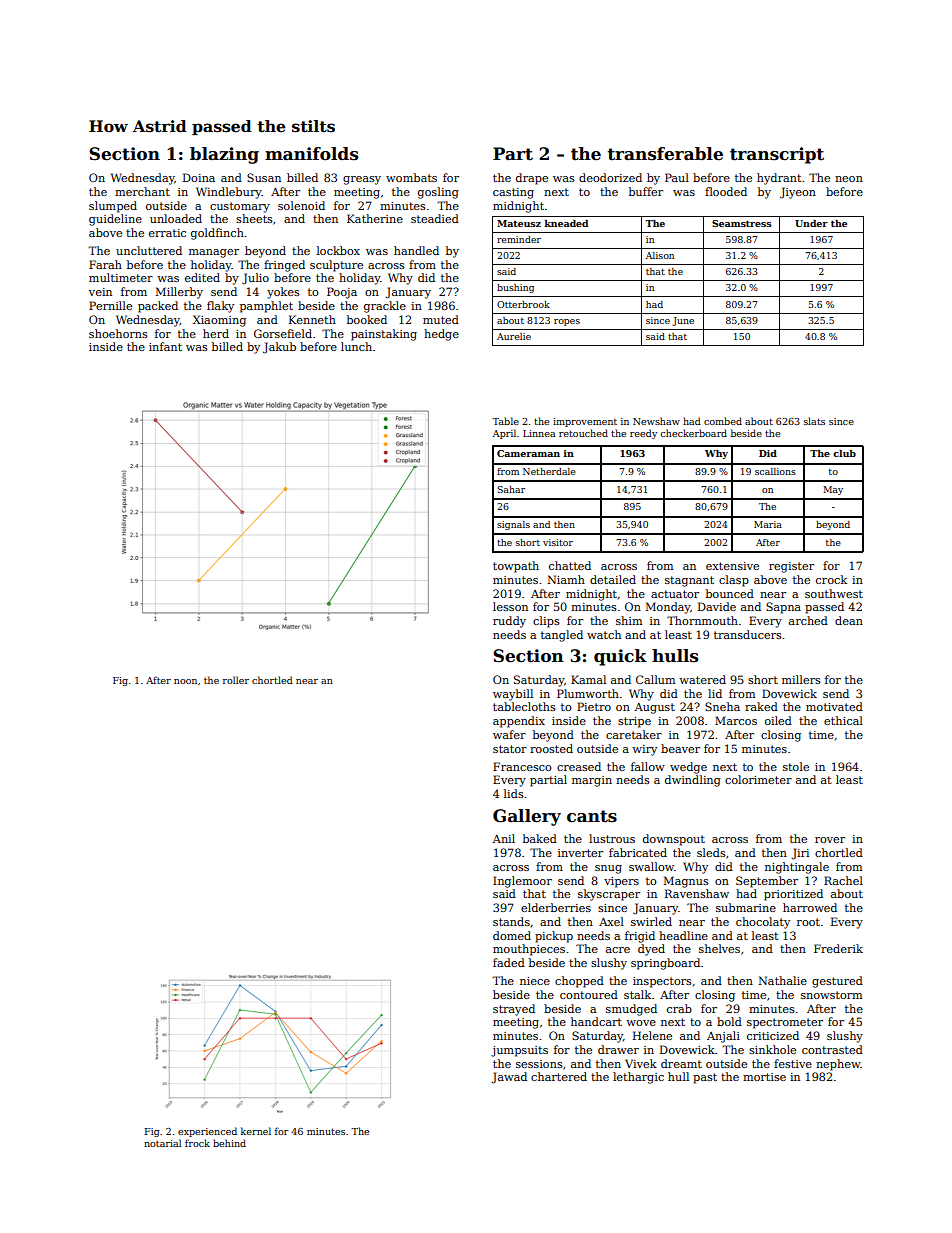  Describe the element at coordinates (811, 223) in the page. I see `Under` at that location.
